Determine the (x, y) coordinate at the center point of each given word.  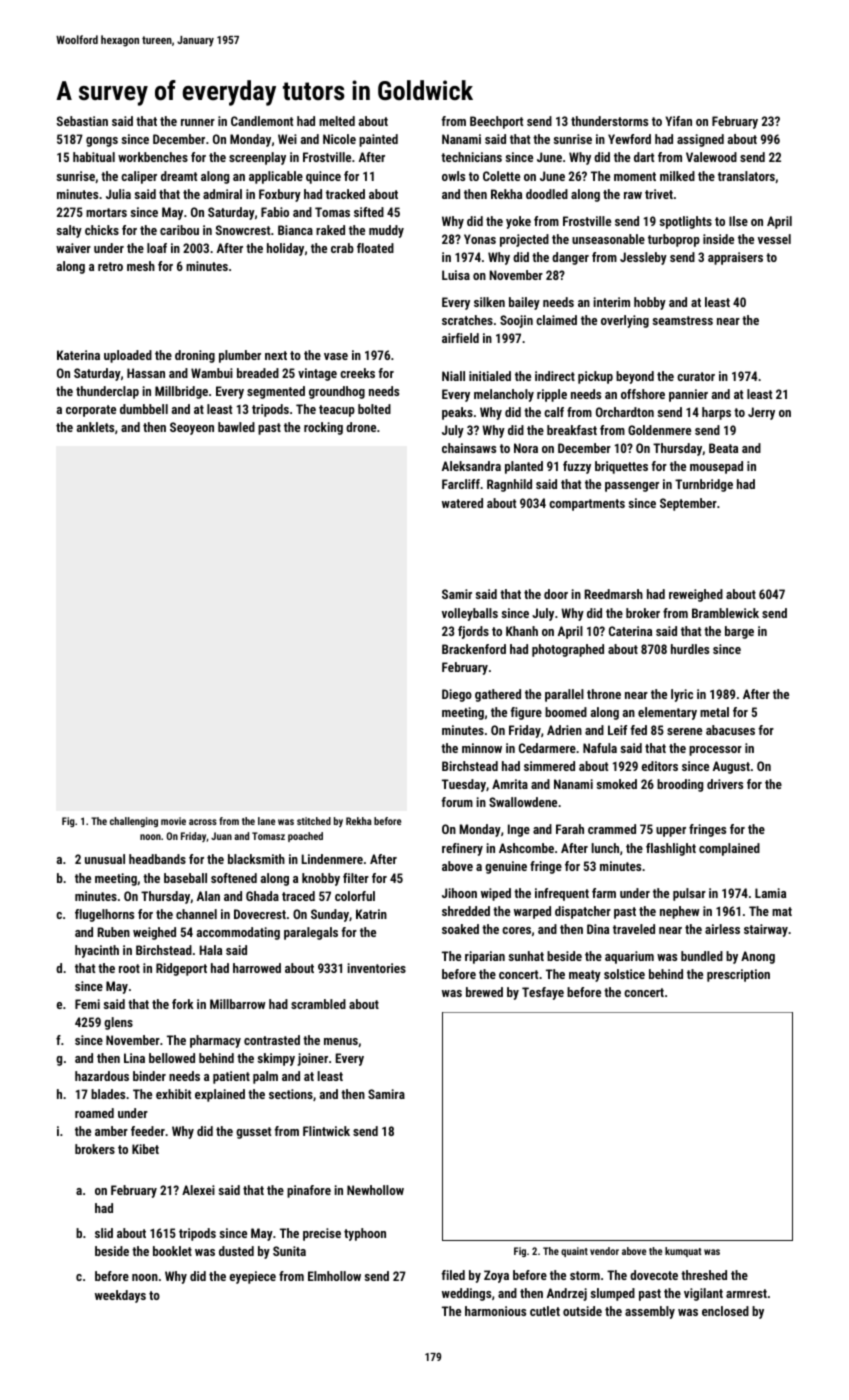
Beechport (496, 122)
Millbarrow (238, 1004)
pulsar (689, 894)
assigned (700, 140)
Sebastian (82, 121)
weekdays (120, 1296)
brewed (484, 992)
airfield (460, 338)
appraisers (735, 258)
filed (453, 1275)
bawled (236, 427)
